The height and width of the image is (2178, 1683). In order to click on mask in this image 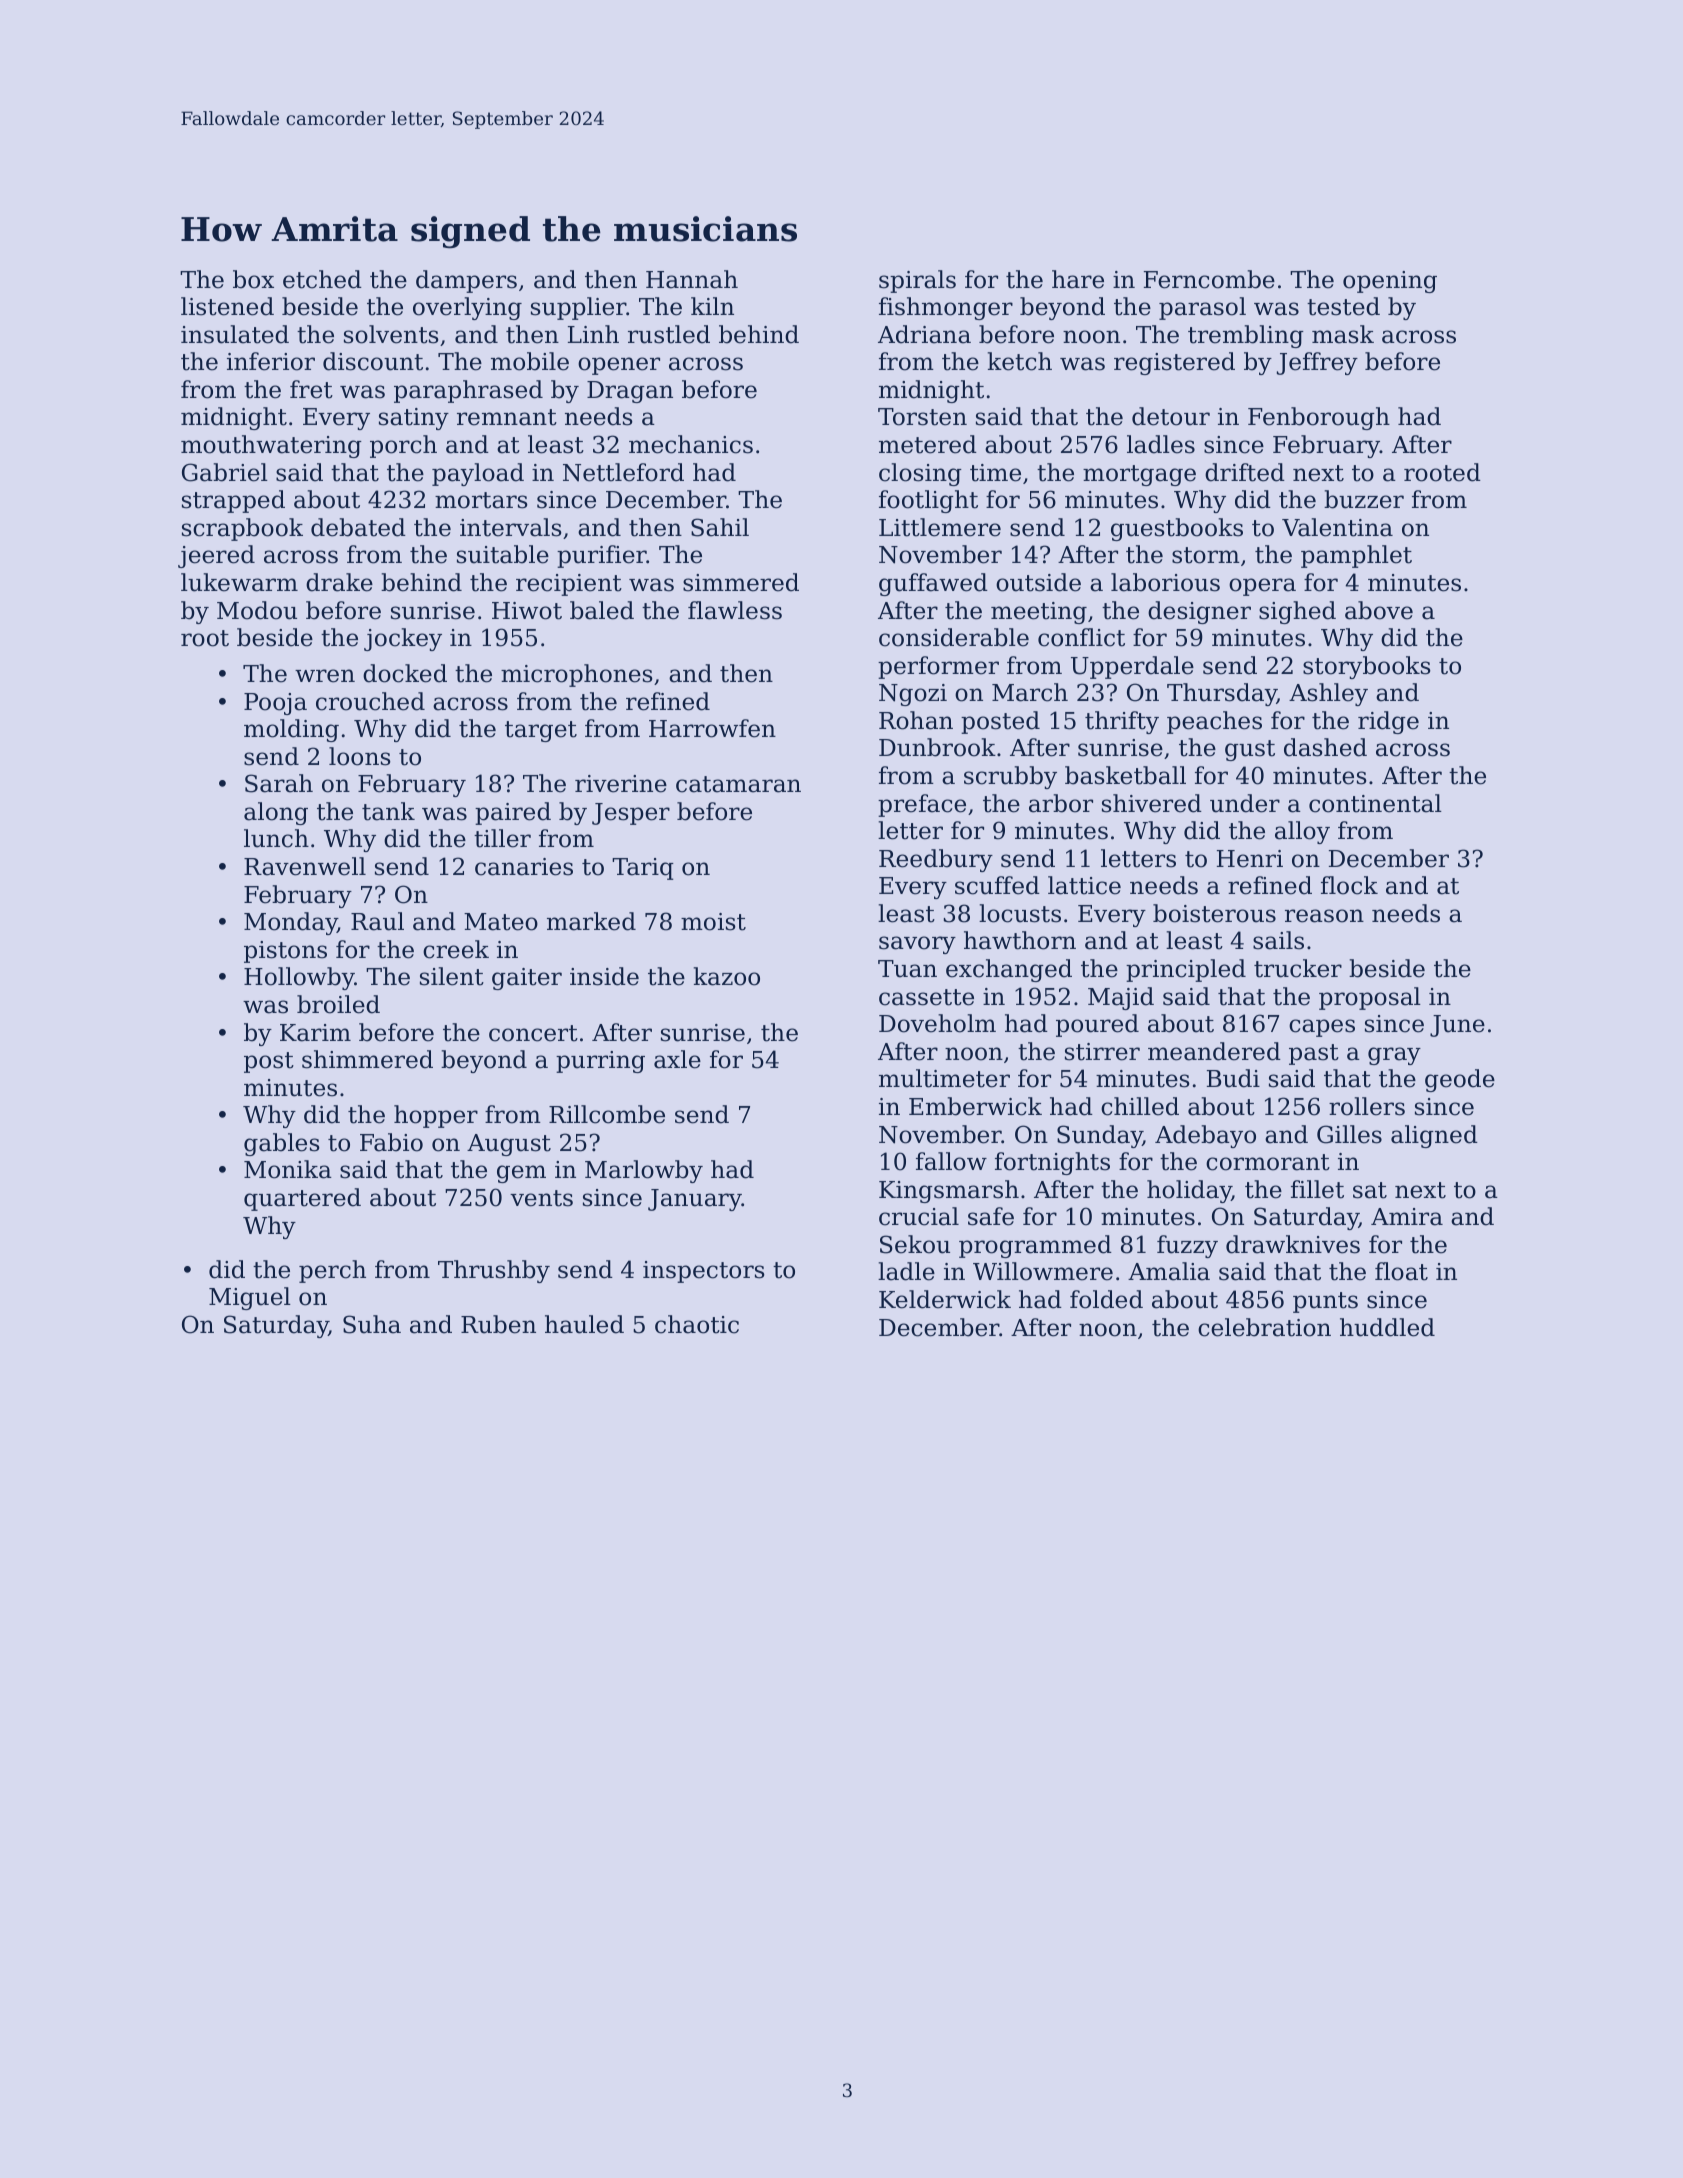, I will do `click(1343, 334)`.
